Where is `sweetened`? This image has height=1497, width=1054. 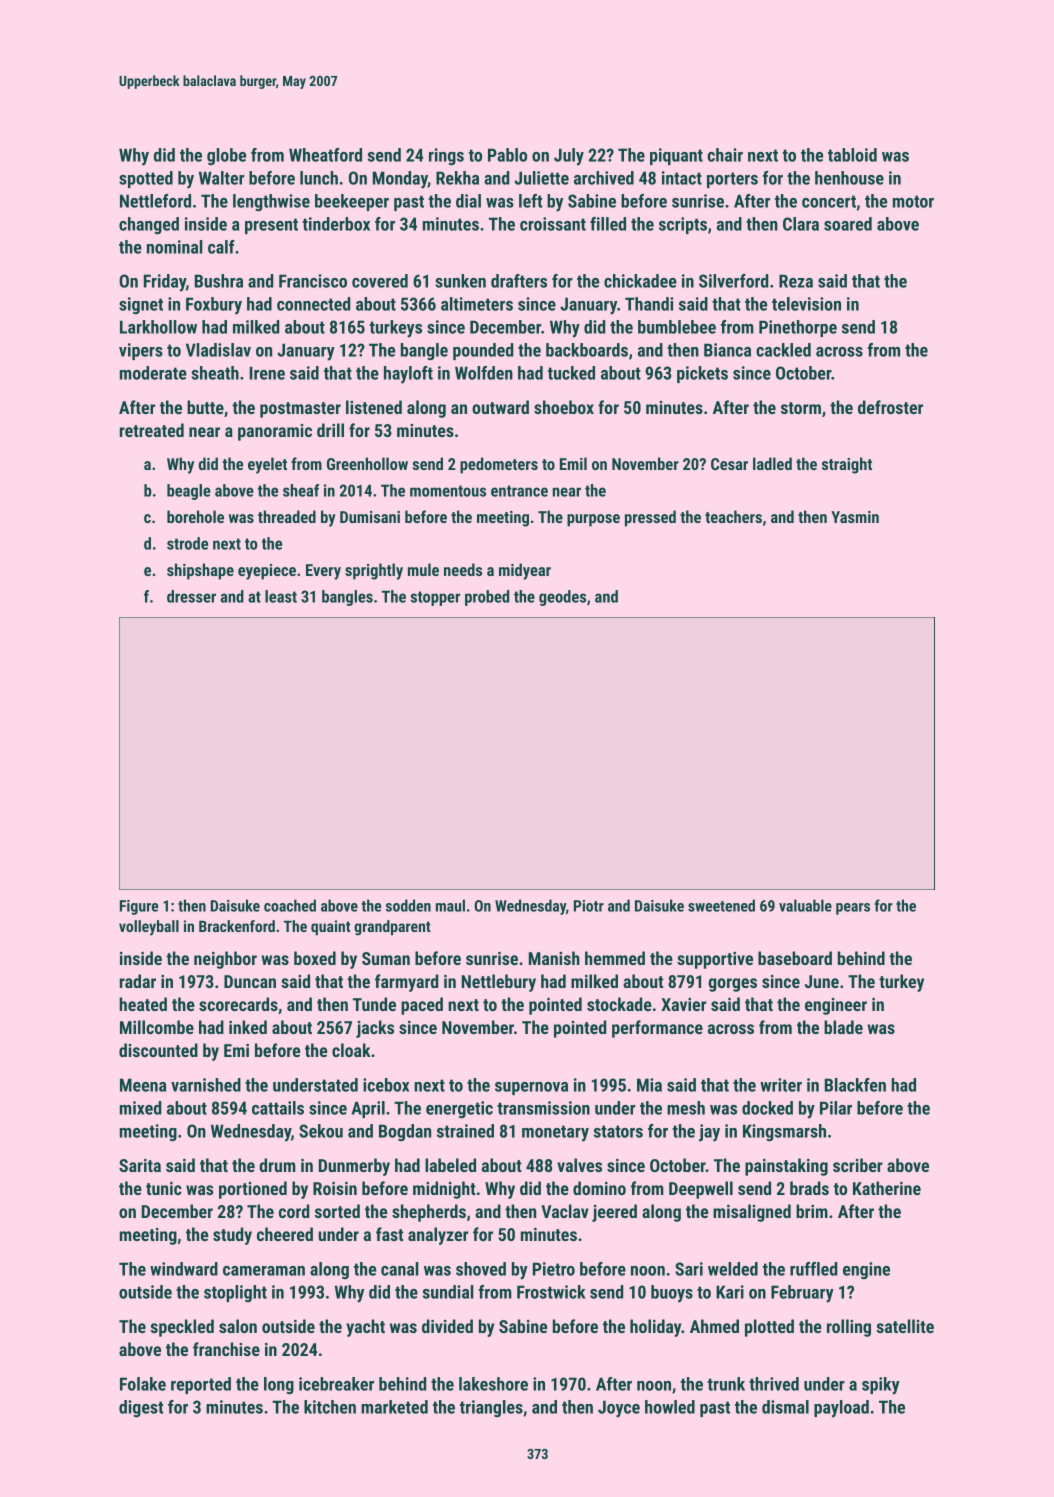
sweetened is located at coordinates (721, 905).
